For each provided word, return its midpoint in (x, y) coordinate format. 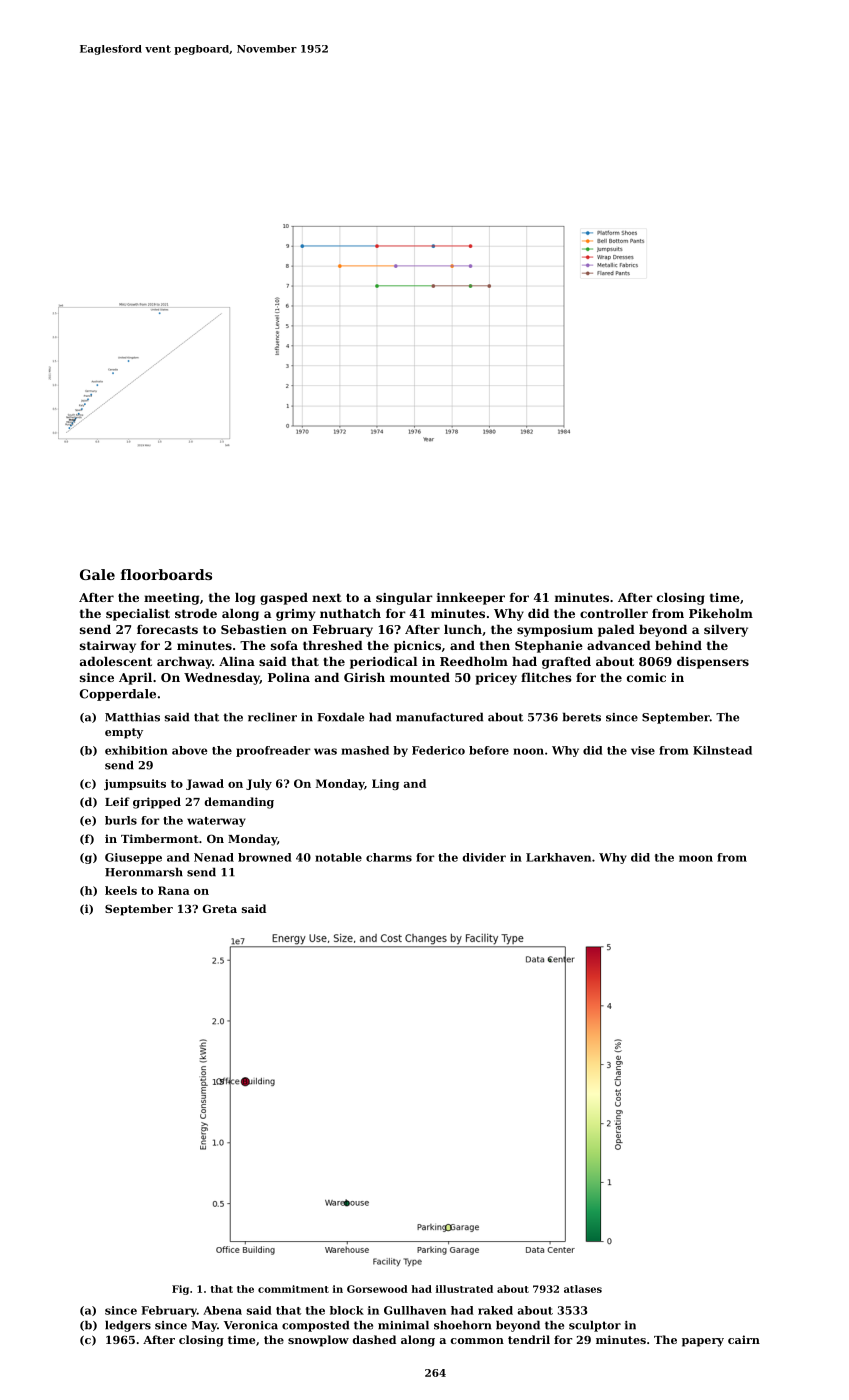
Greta (220, 908)
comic (646, 677)
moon (696, 858)
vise (643, 750)
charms (389, 857)
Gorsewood (377, 1289)
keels (121, 890)
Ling (385, 784)
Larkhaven (558, 857)
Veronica (251, 1325)
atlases (583, 1289)
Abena (222, 1310)
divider (484, 857)
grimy (295, 615)
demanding (239, 803)
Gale (97, 574)
